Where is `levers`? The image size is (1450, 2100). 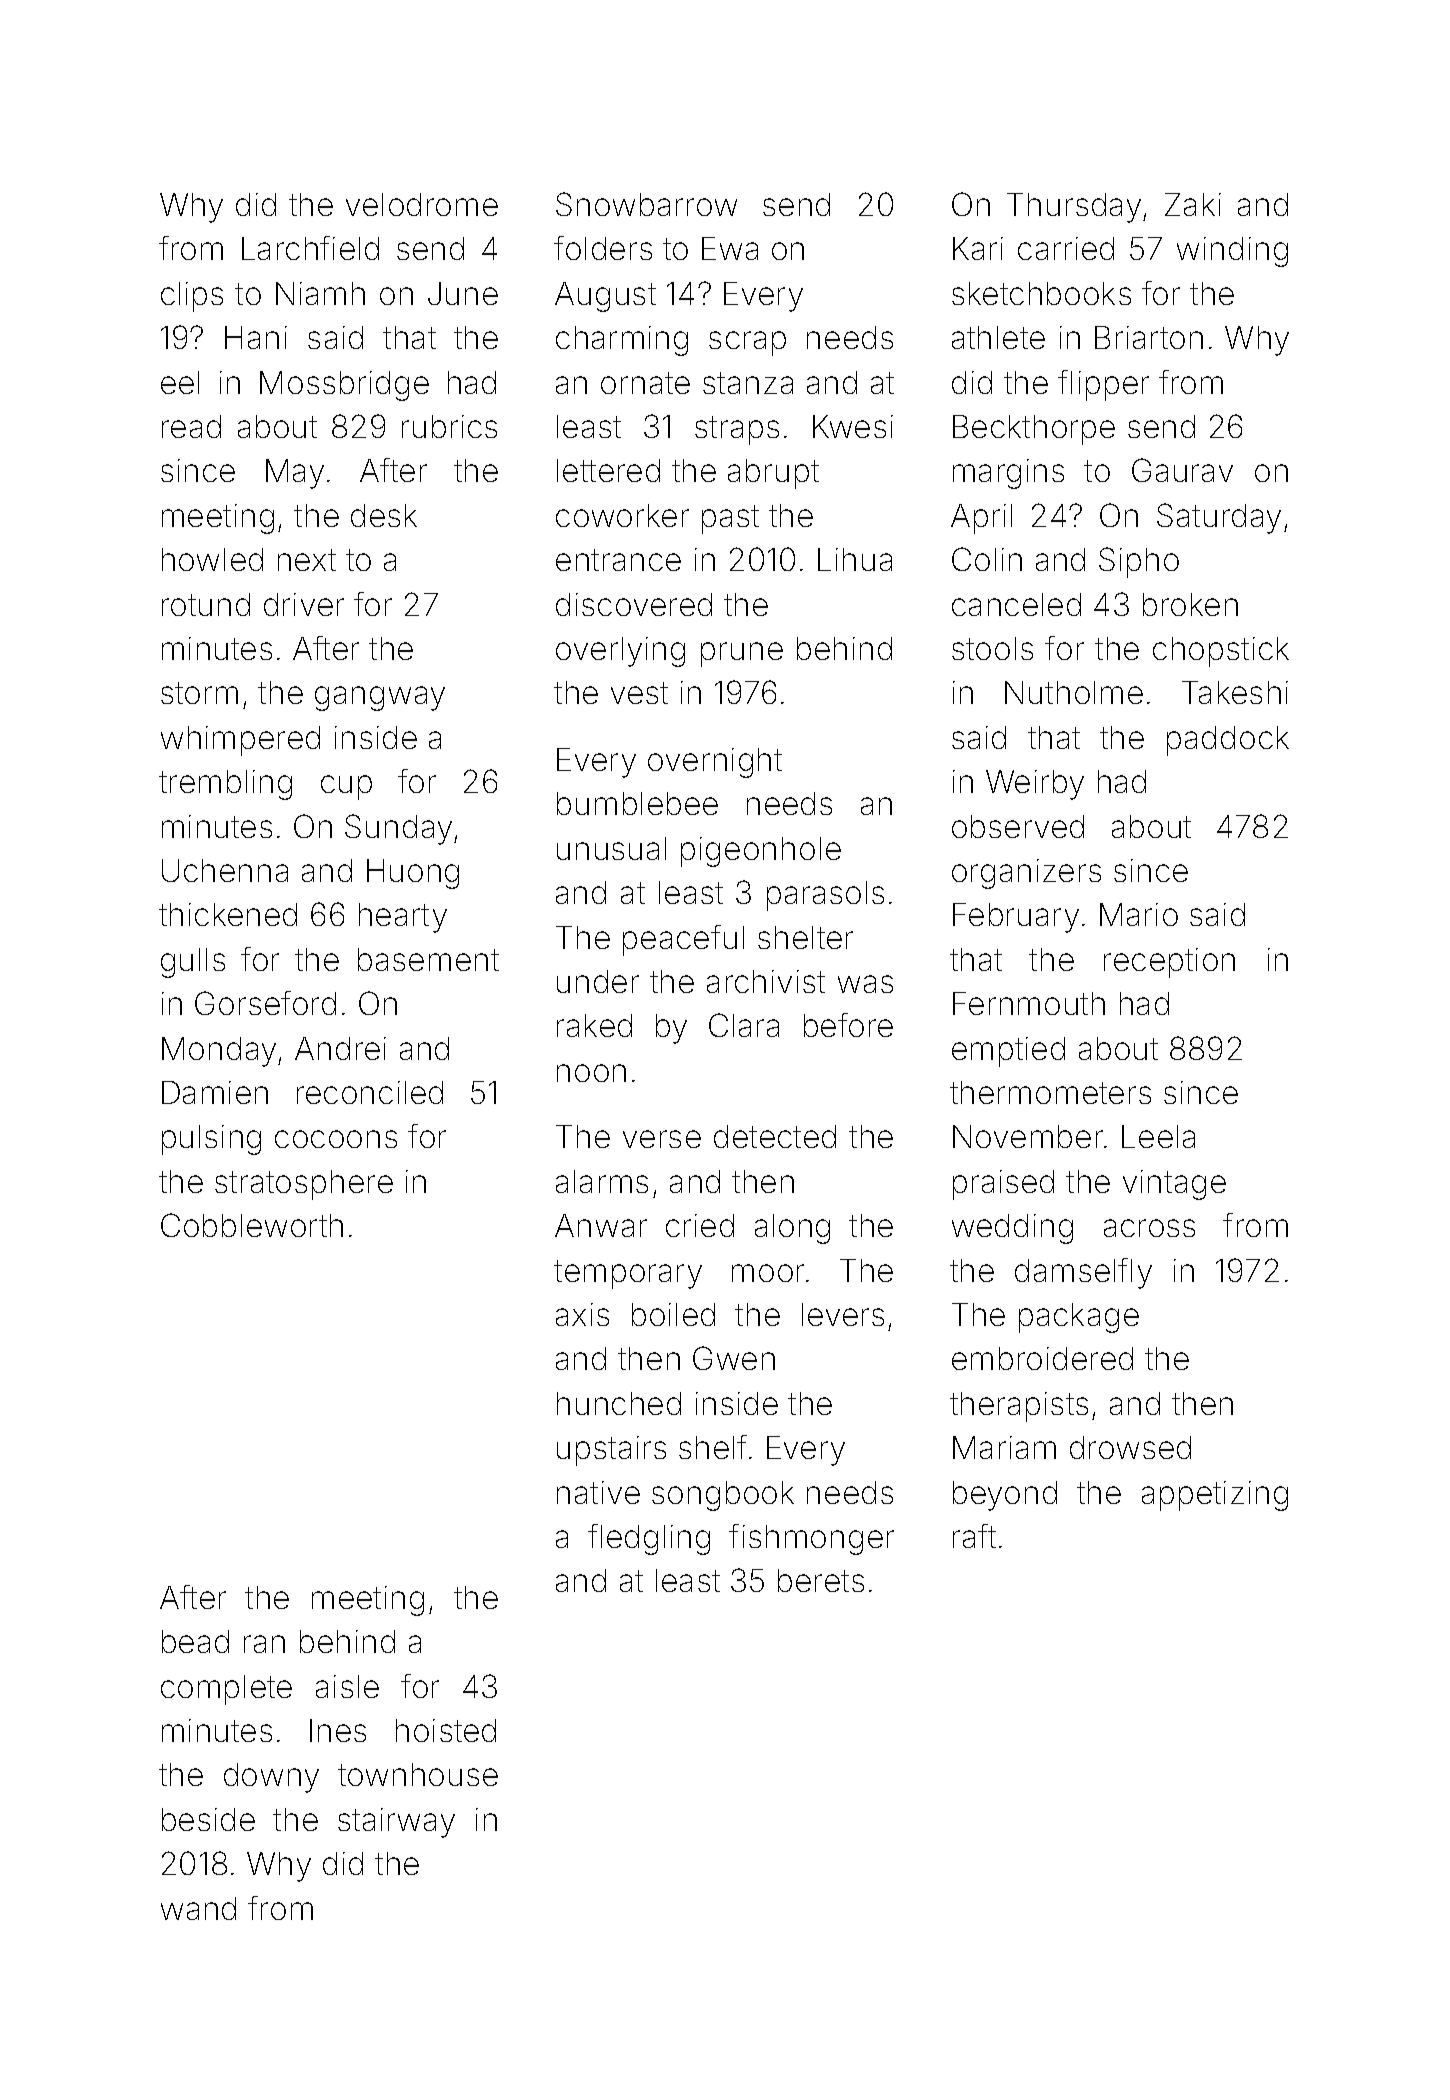 levers is located at coordinates (843, 1314).
